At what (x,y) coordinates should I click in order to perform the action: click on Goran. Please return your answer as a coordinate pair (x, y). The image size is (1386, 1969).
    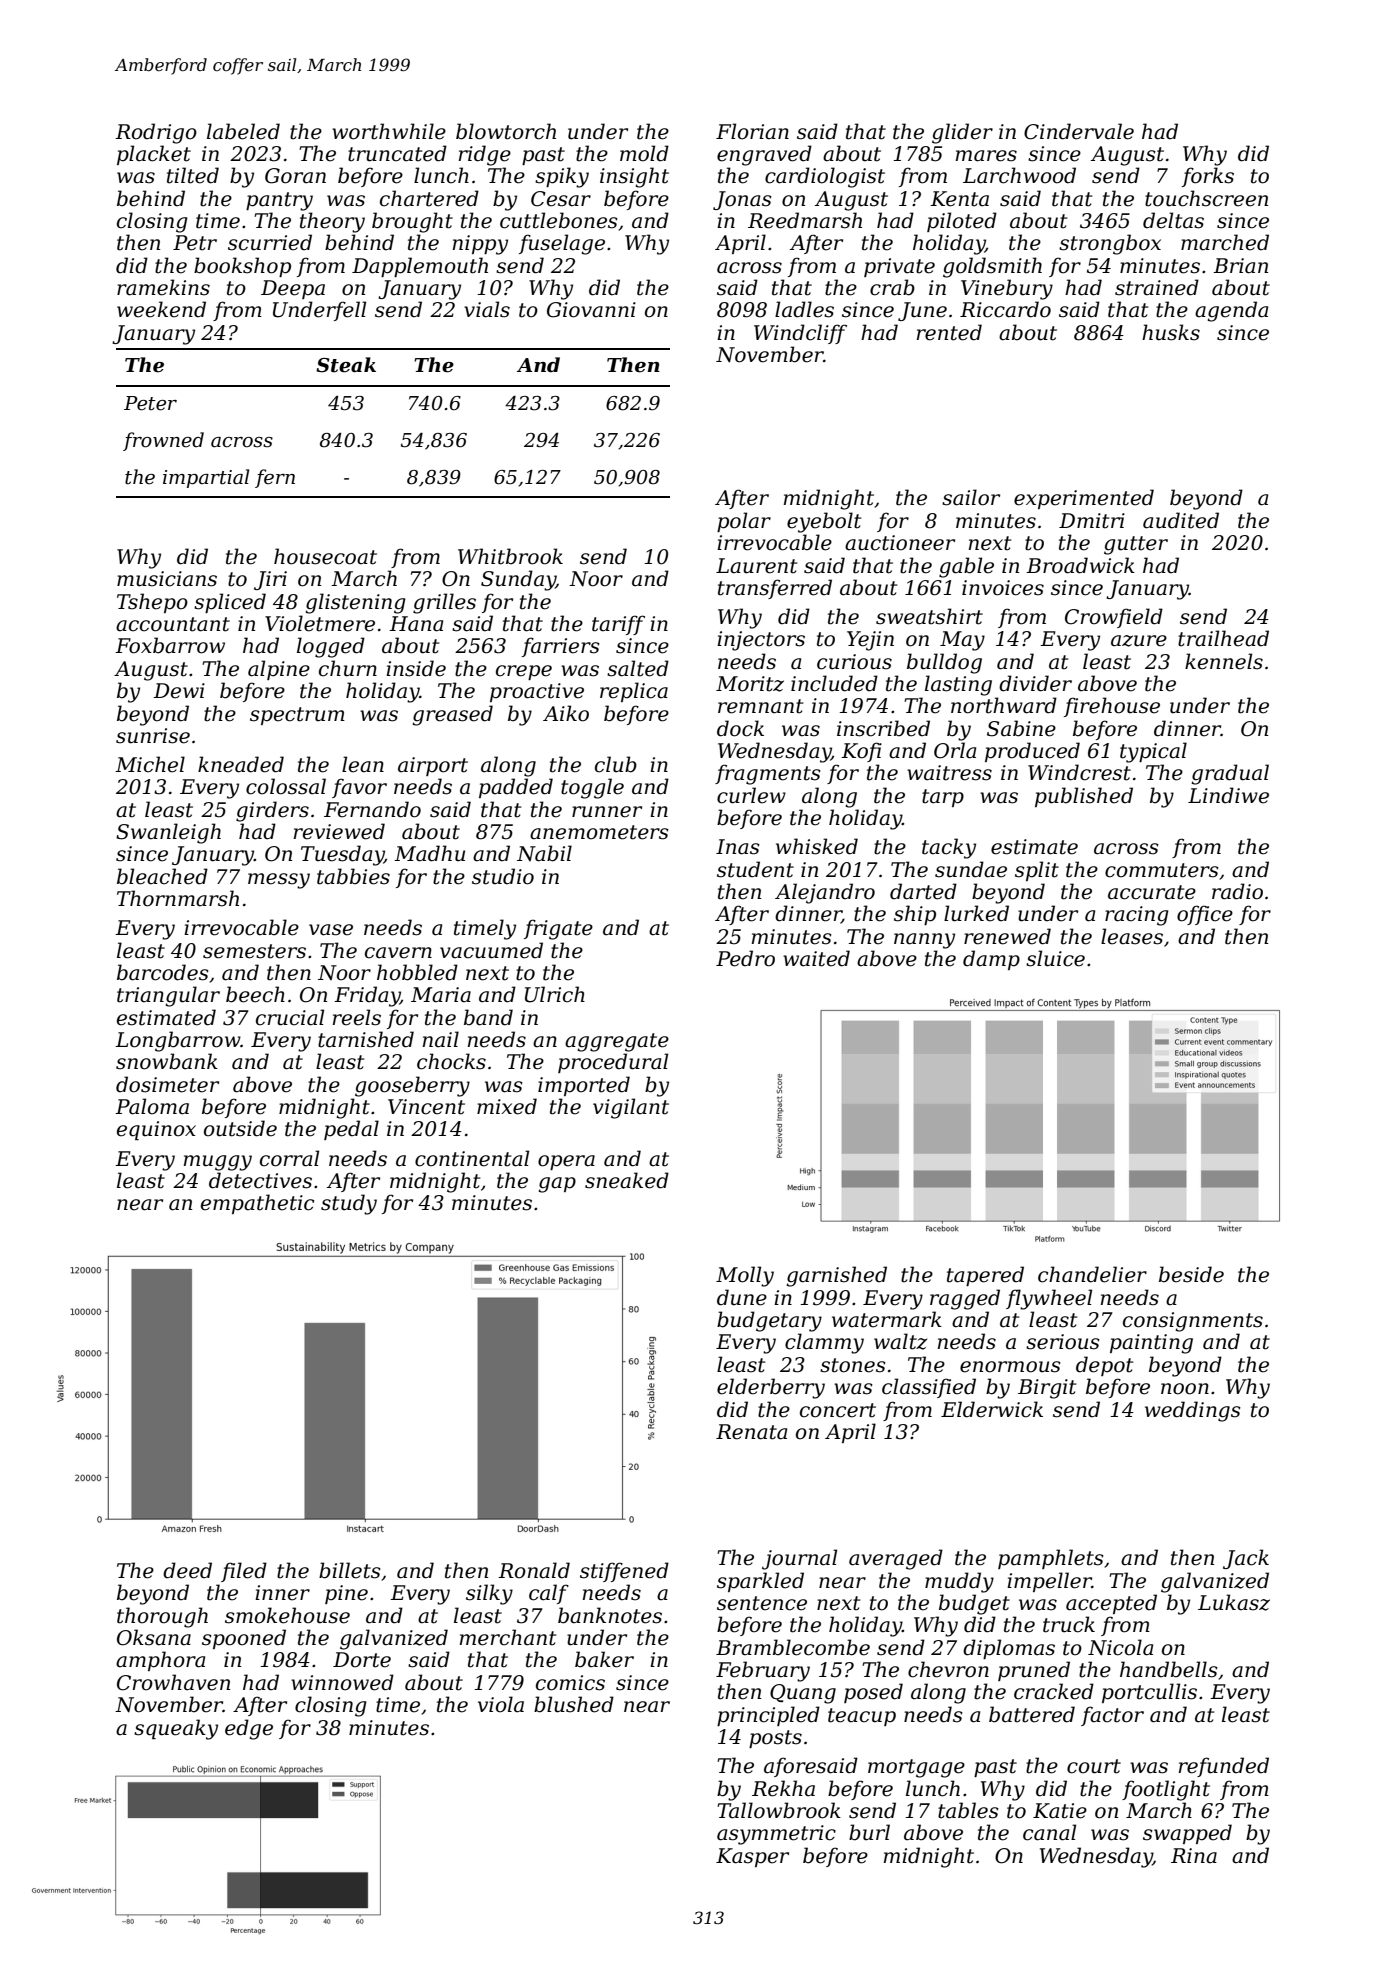
    Looking at the image, I should click on (295, 176).
